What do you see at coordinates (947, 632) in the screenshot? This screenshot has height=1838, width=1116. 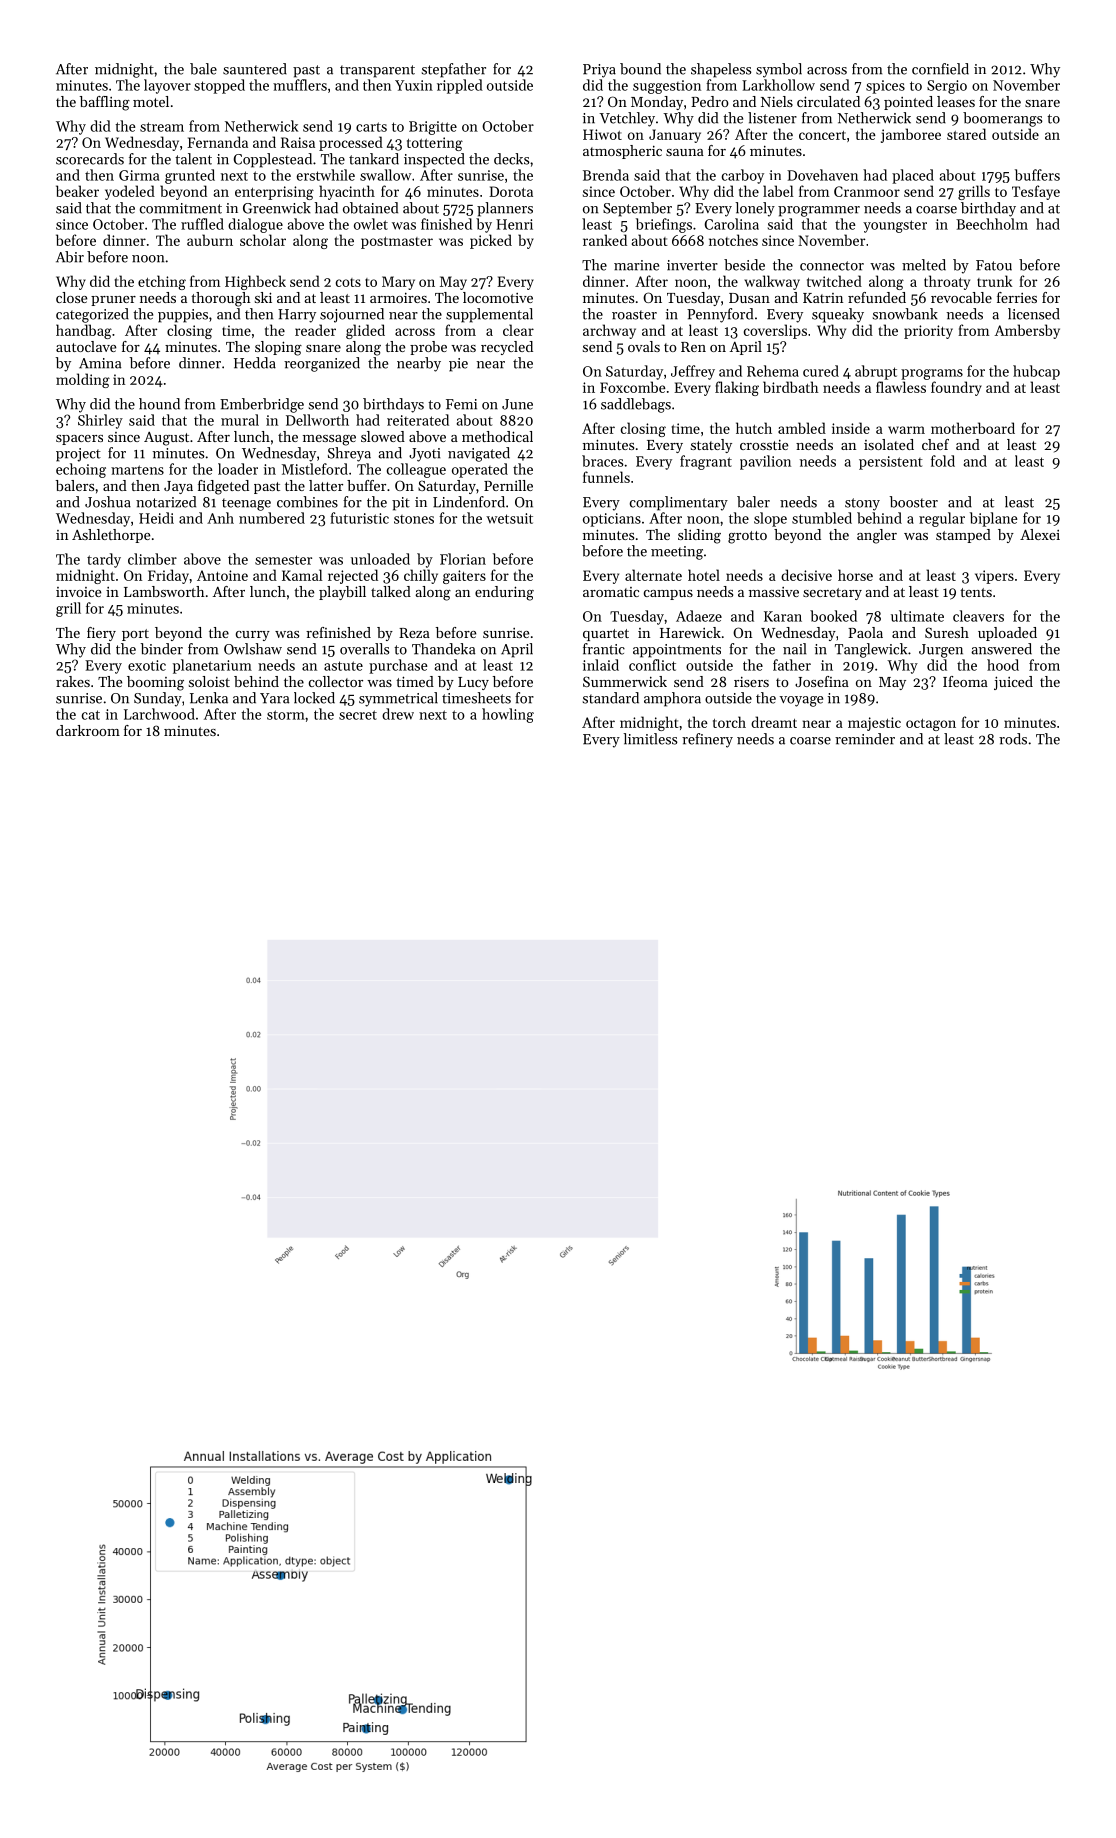 I see `Suresh` at bounding box center [947, 632].
